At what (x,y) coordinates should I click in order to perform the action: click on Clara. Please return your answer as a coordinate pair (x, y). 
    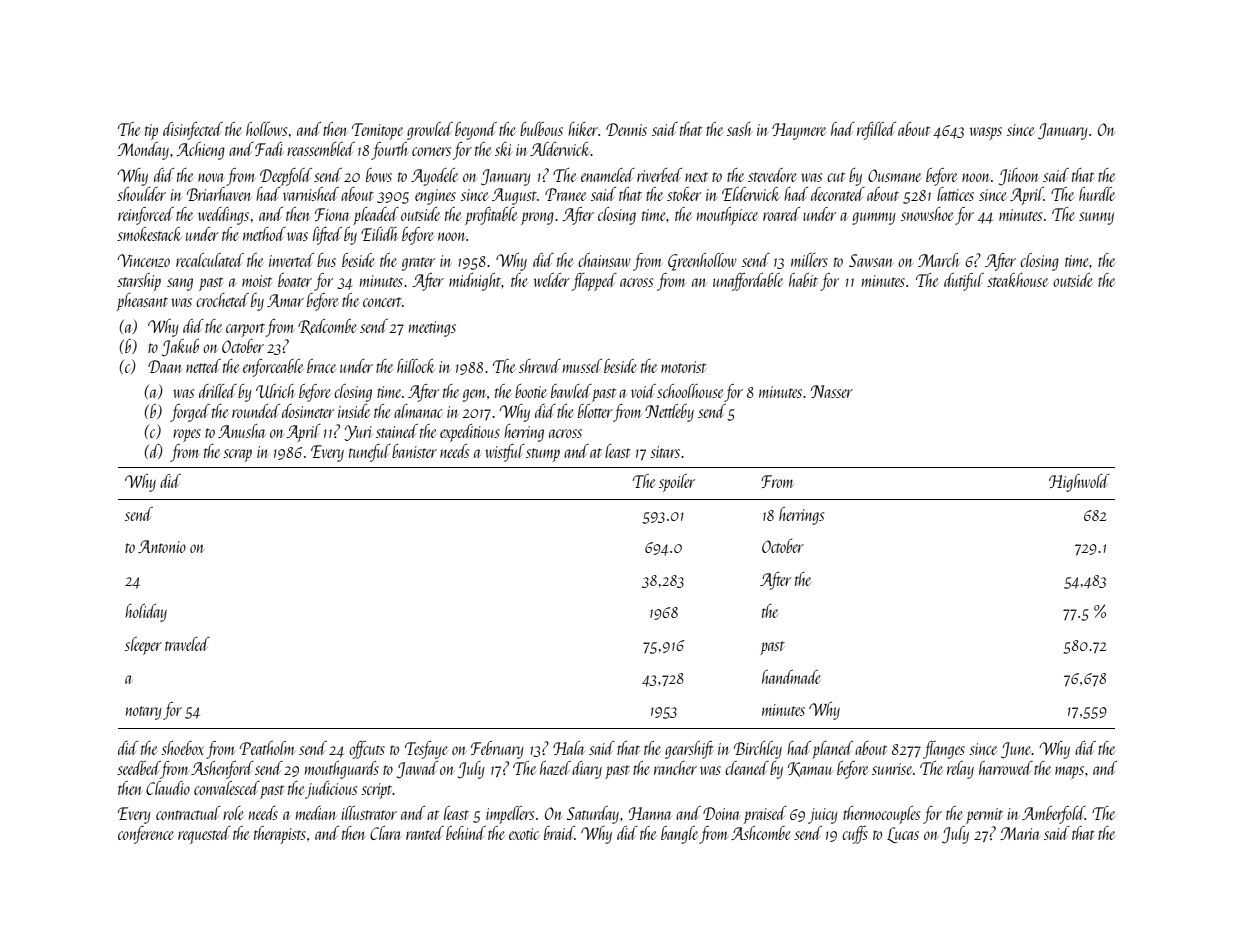
    Looking at the image, I should click on (385, 833).
